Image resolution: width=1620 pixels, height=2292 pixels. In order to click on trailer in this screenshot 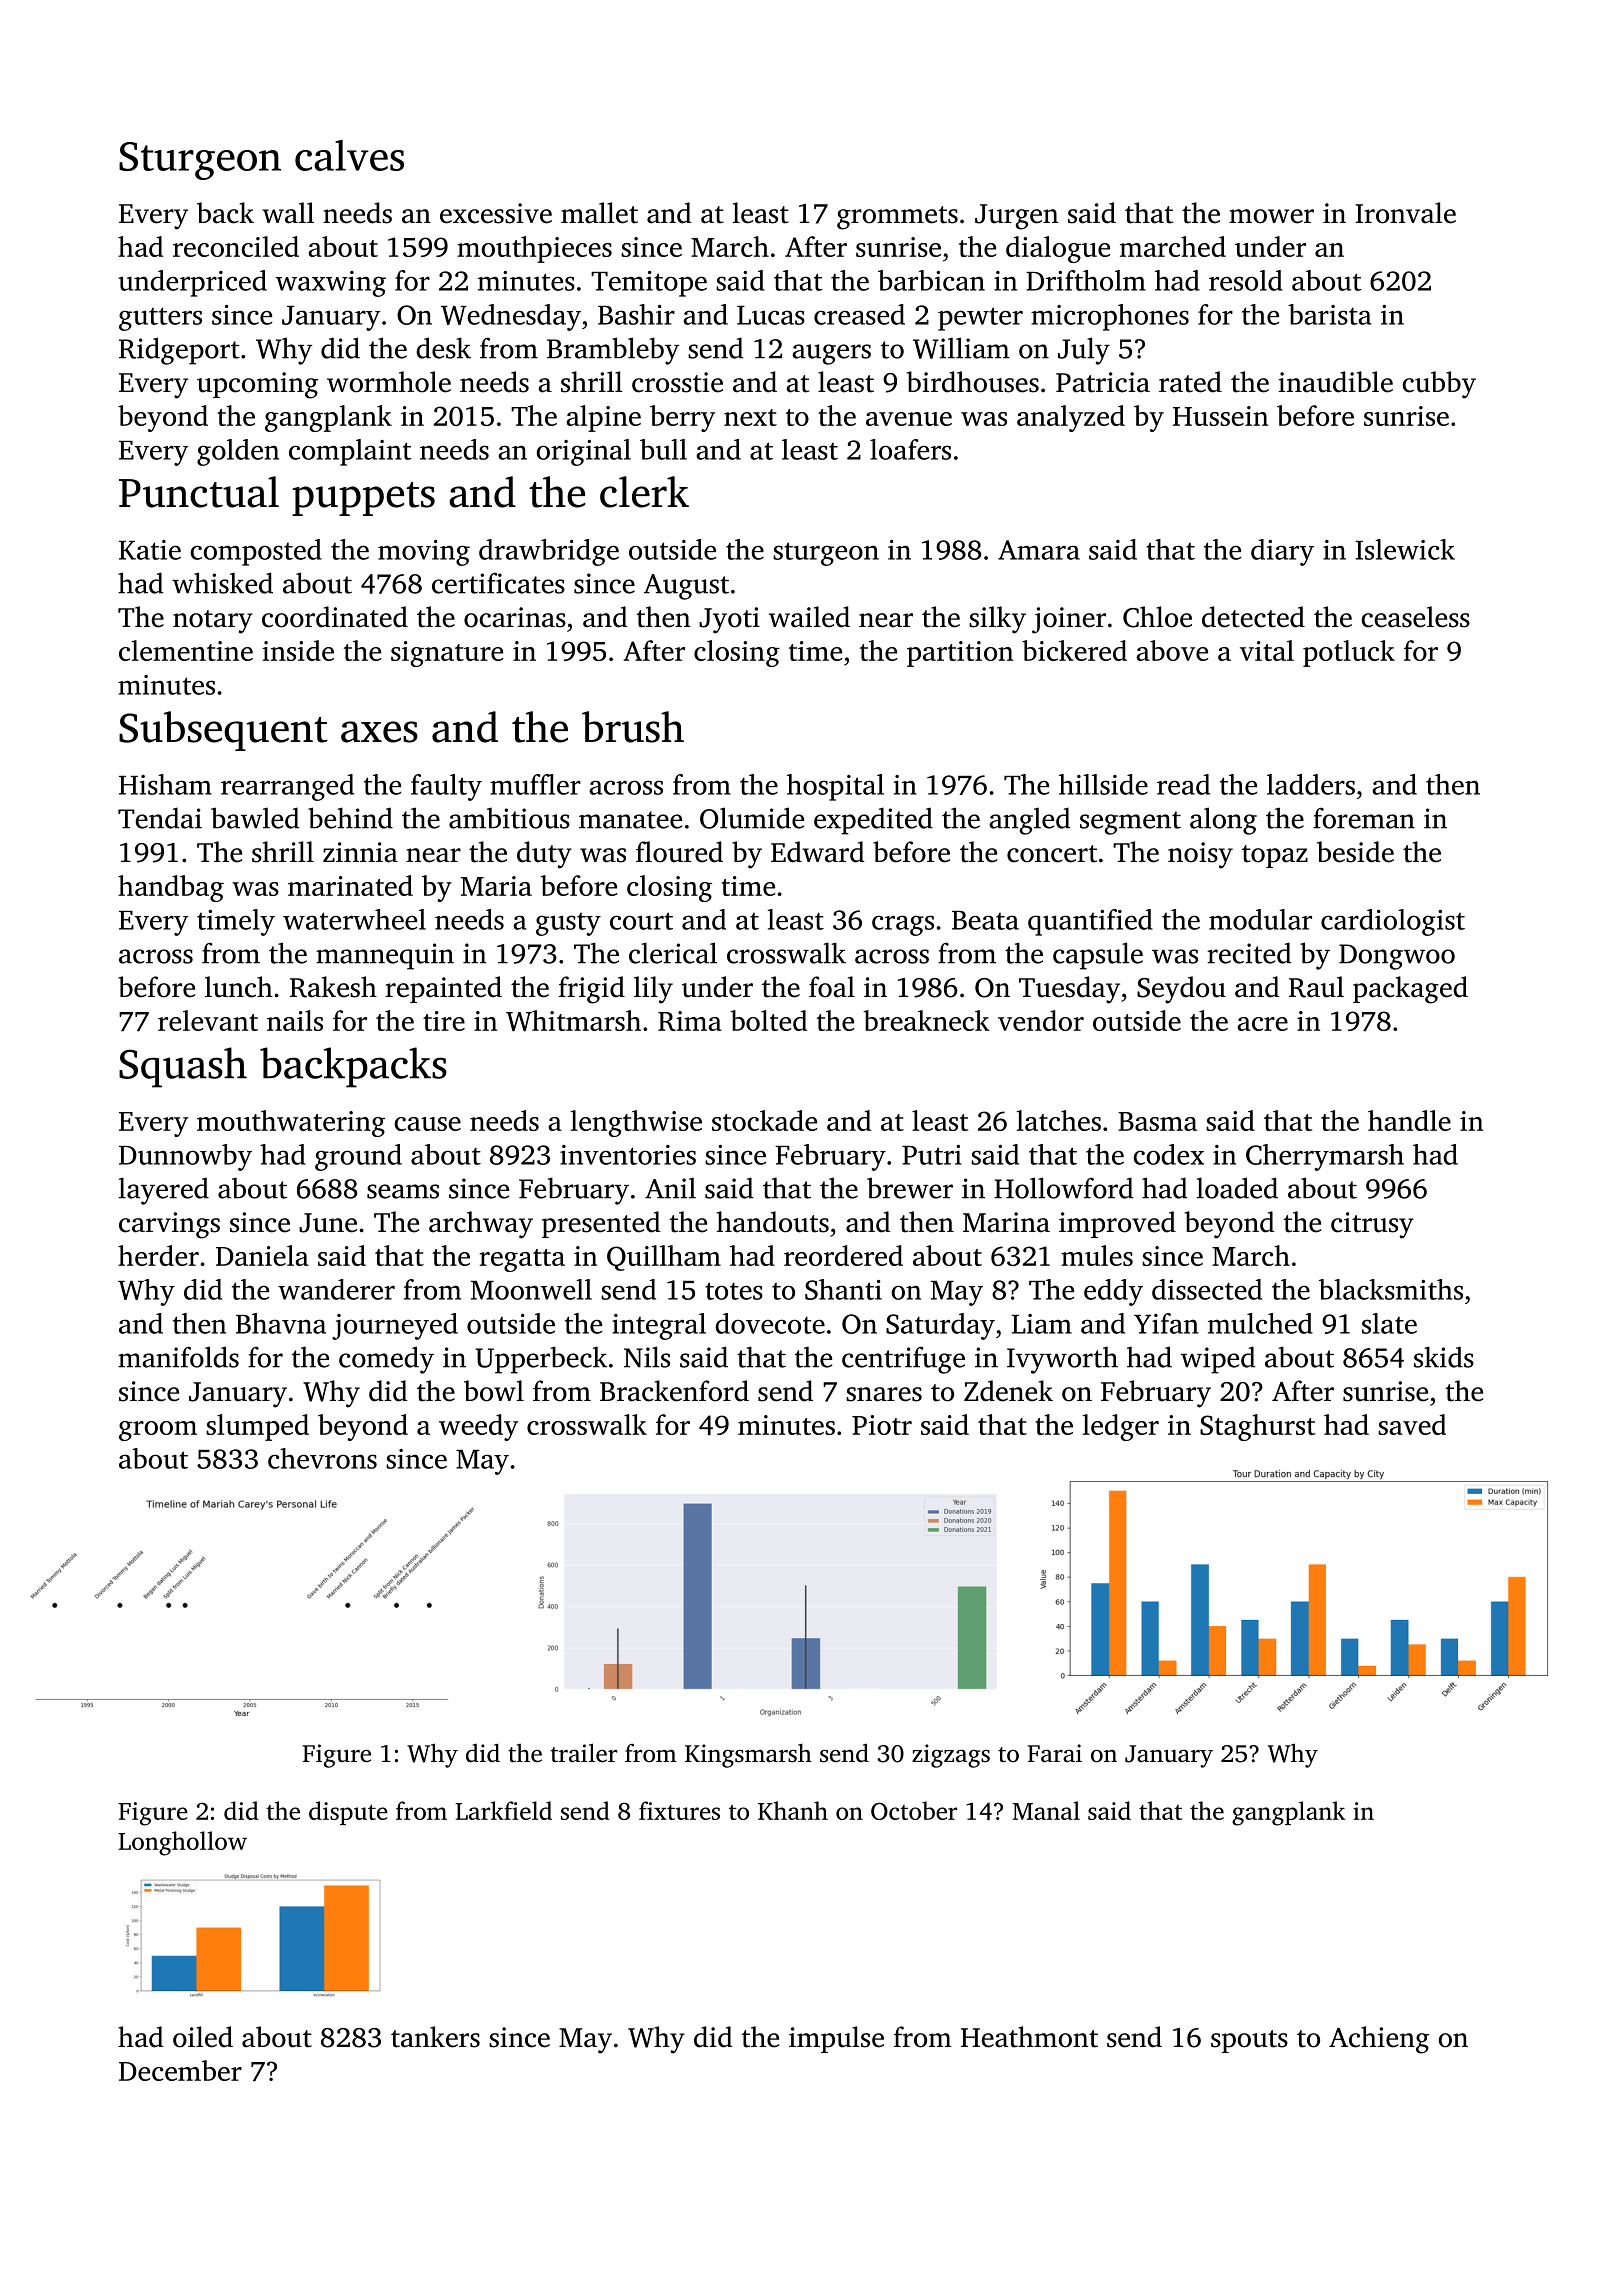, I will do `click(584, 1753)`.
